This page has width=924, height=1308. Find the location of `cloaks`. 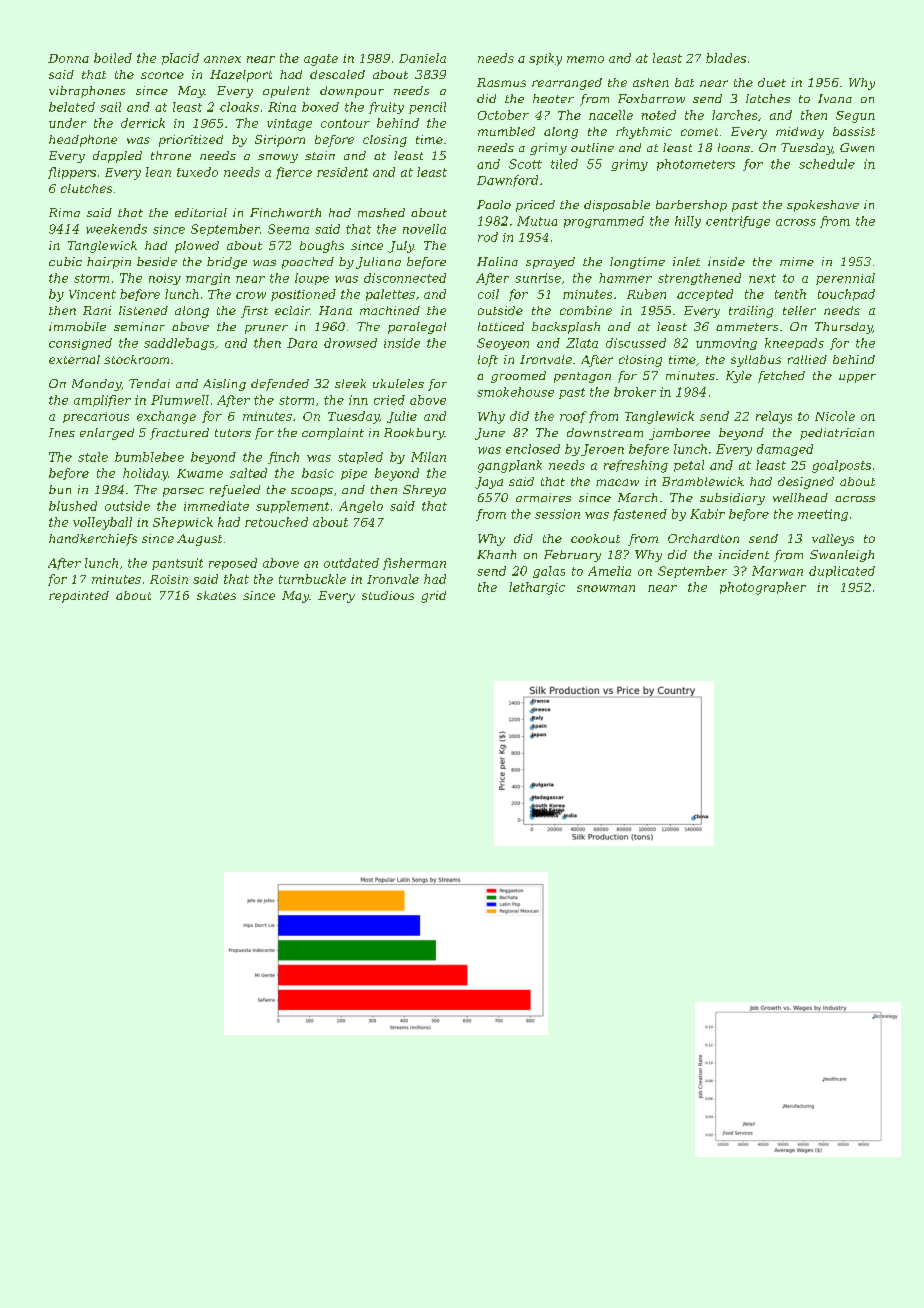

cloaks is located at coordinates (239, 107).
